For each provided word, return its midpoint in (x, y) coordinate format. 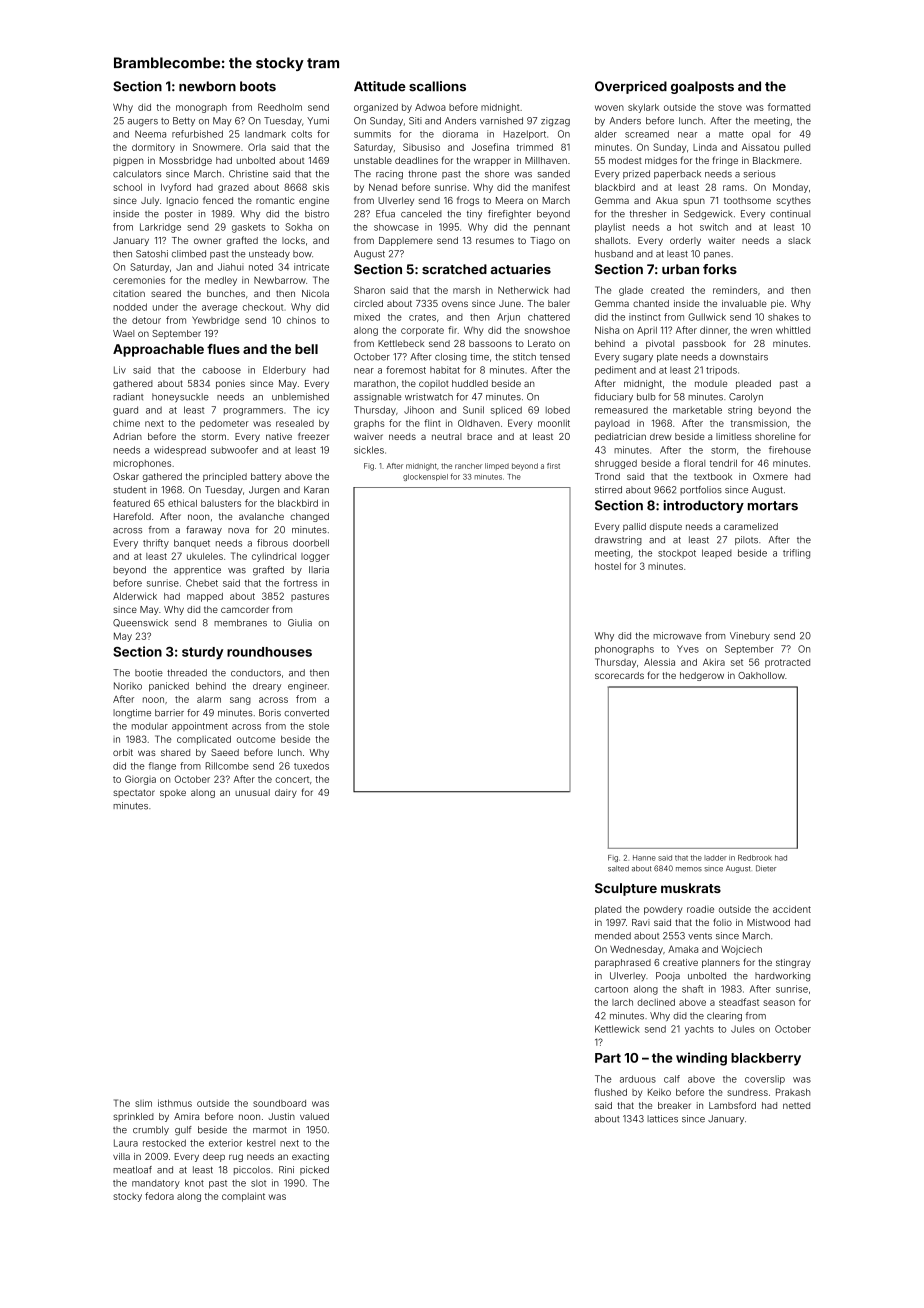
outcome (256, 739)
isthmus (175, 1103)
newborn (207, 86)
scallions (437, 86)
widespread (180, 451)
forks (720, 269)
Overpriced (631, 87)
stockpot (677, 554)
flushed (610, 1092)
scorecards (619, 675)
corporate (422, 331)
